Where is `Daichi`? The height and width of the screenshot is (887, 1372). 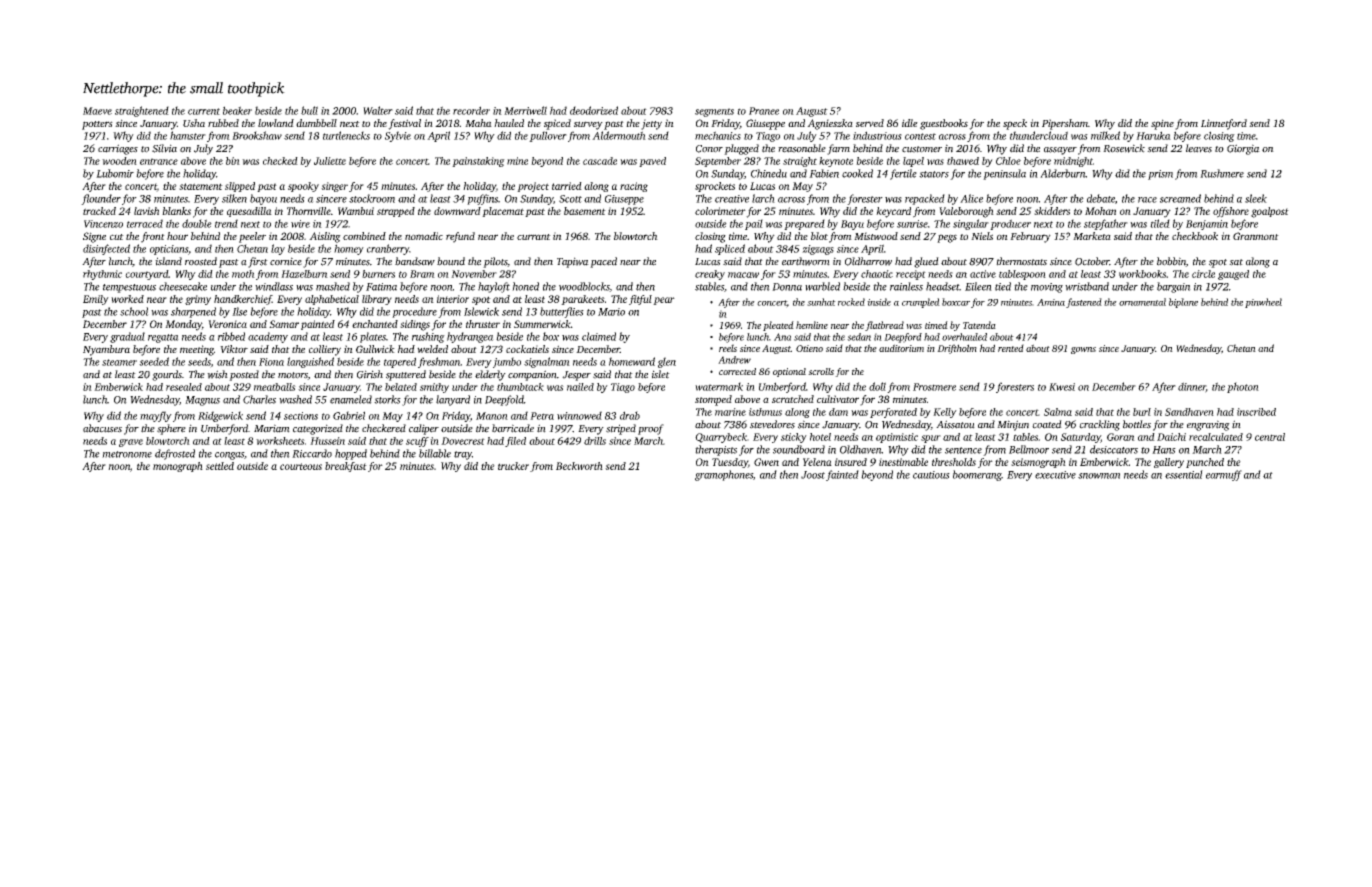 Daichi is located at coordinates (1171, 437).
